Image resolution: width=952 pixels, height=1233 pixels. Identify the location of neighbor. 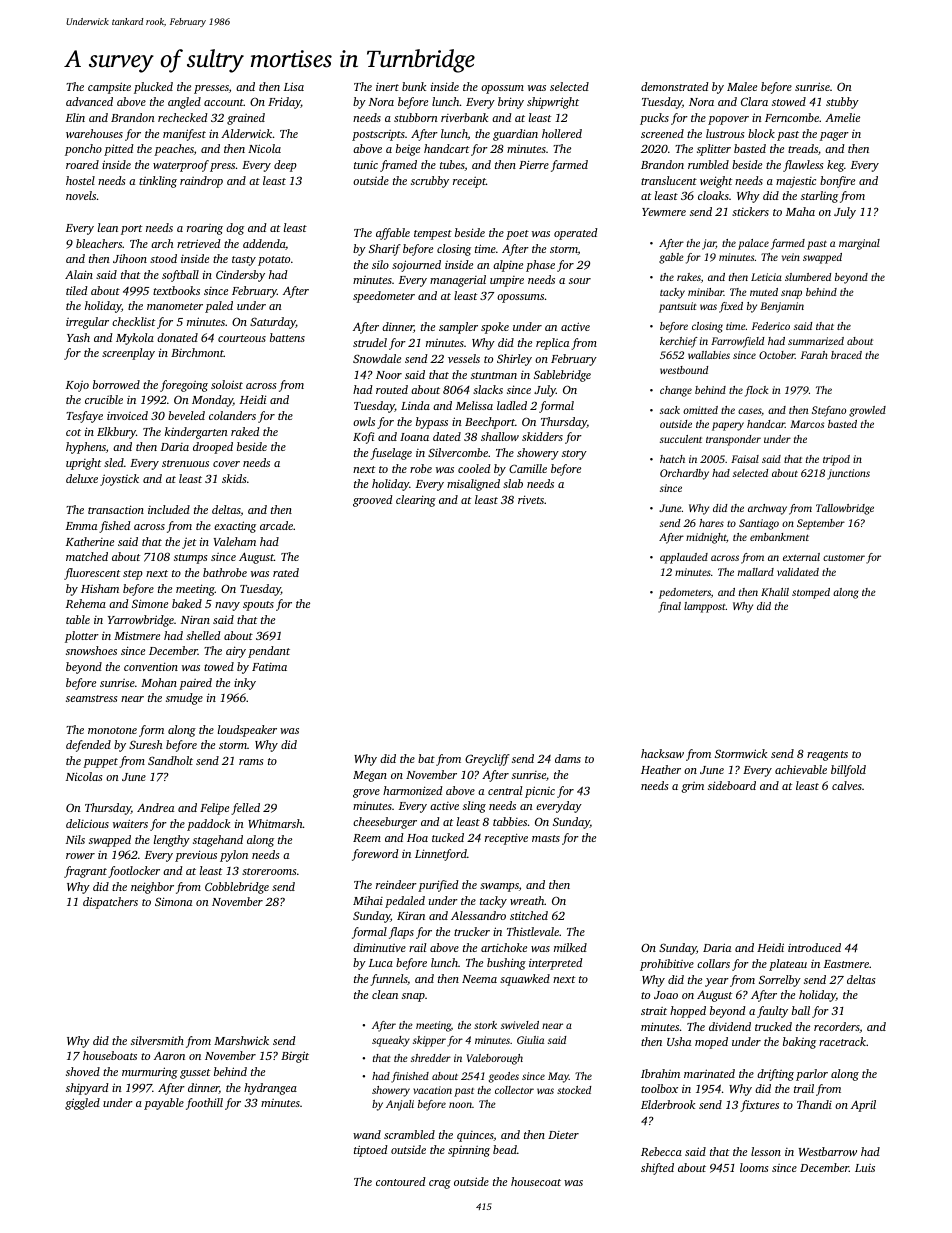
(152, 888).
